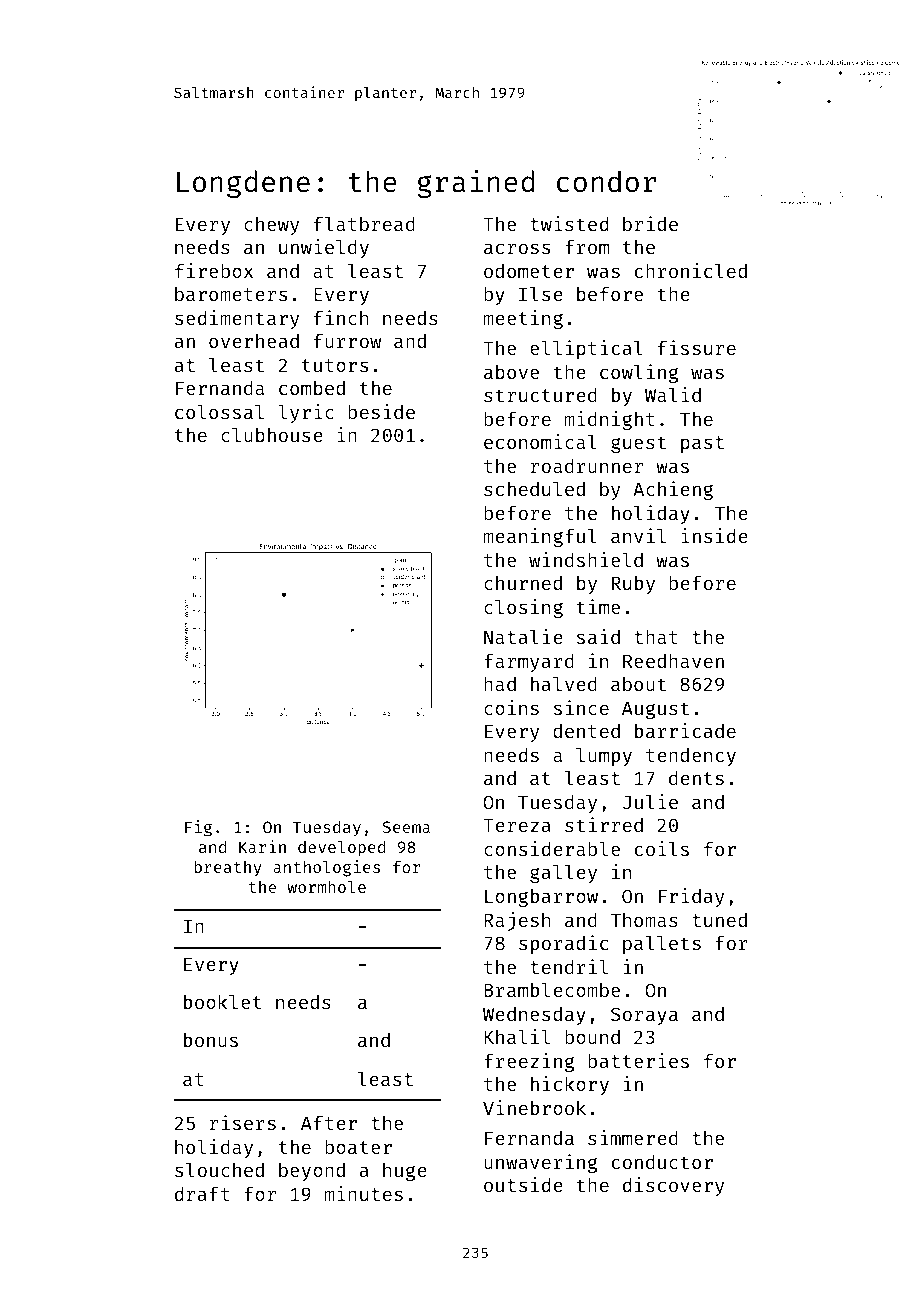  Describe the element at coordinates (517, 248) in the page. I see `across` at that location.
